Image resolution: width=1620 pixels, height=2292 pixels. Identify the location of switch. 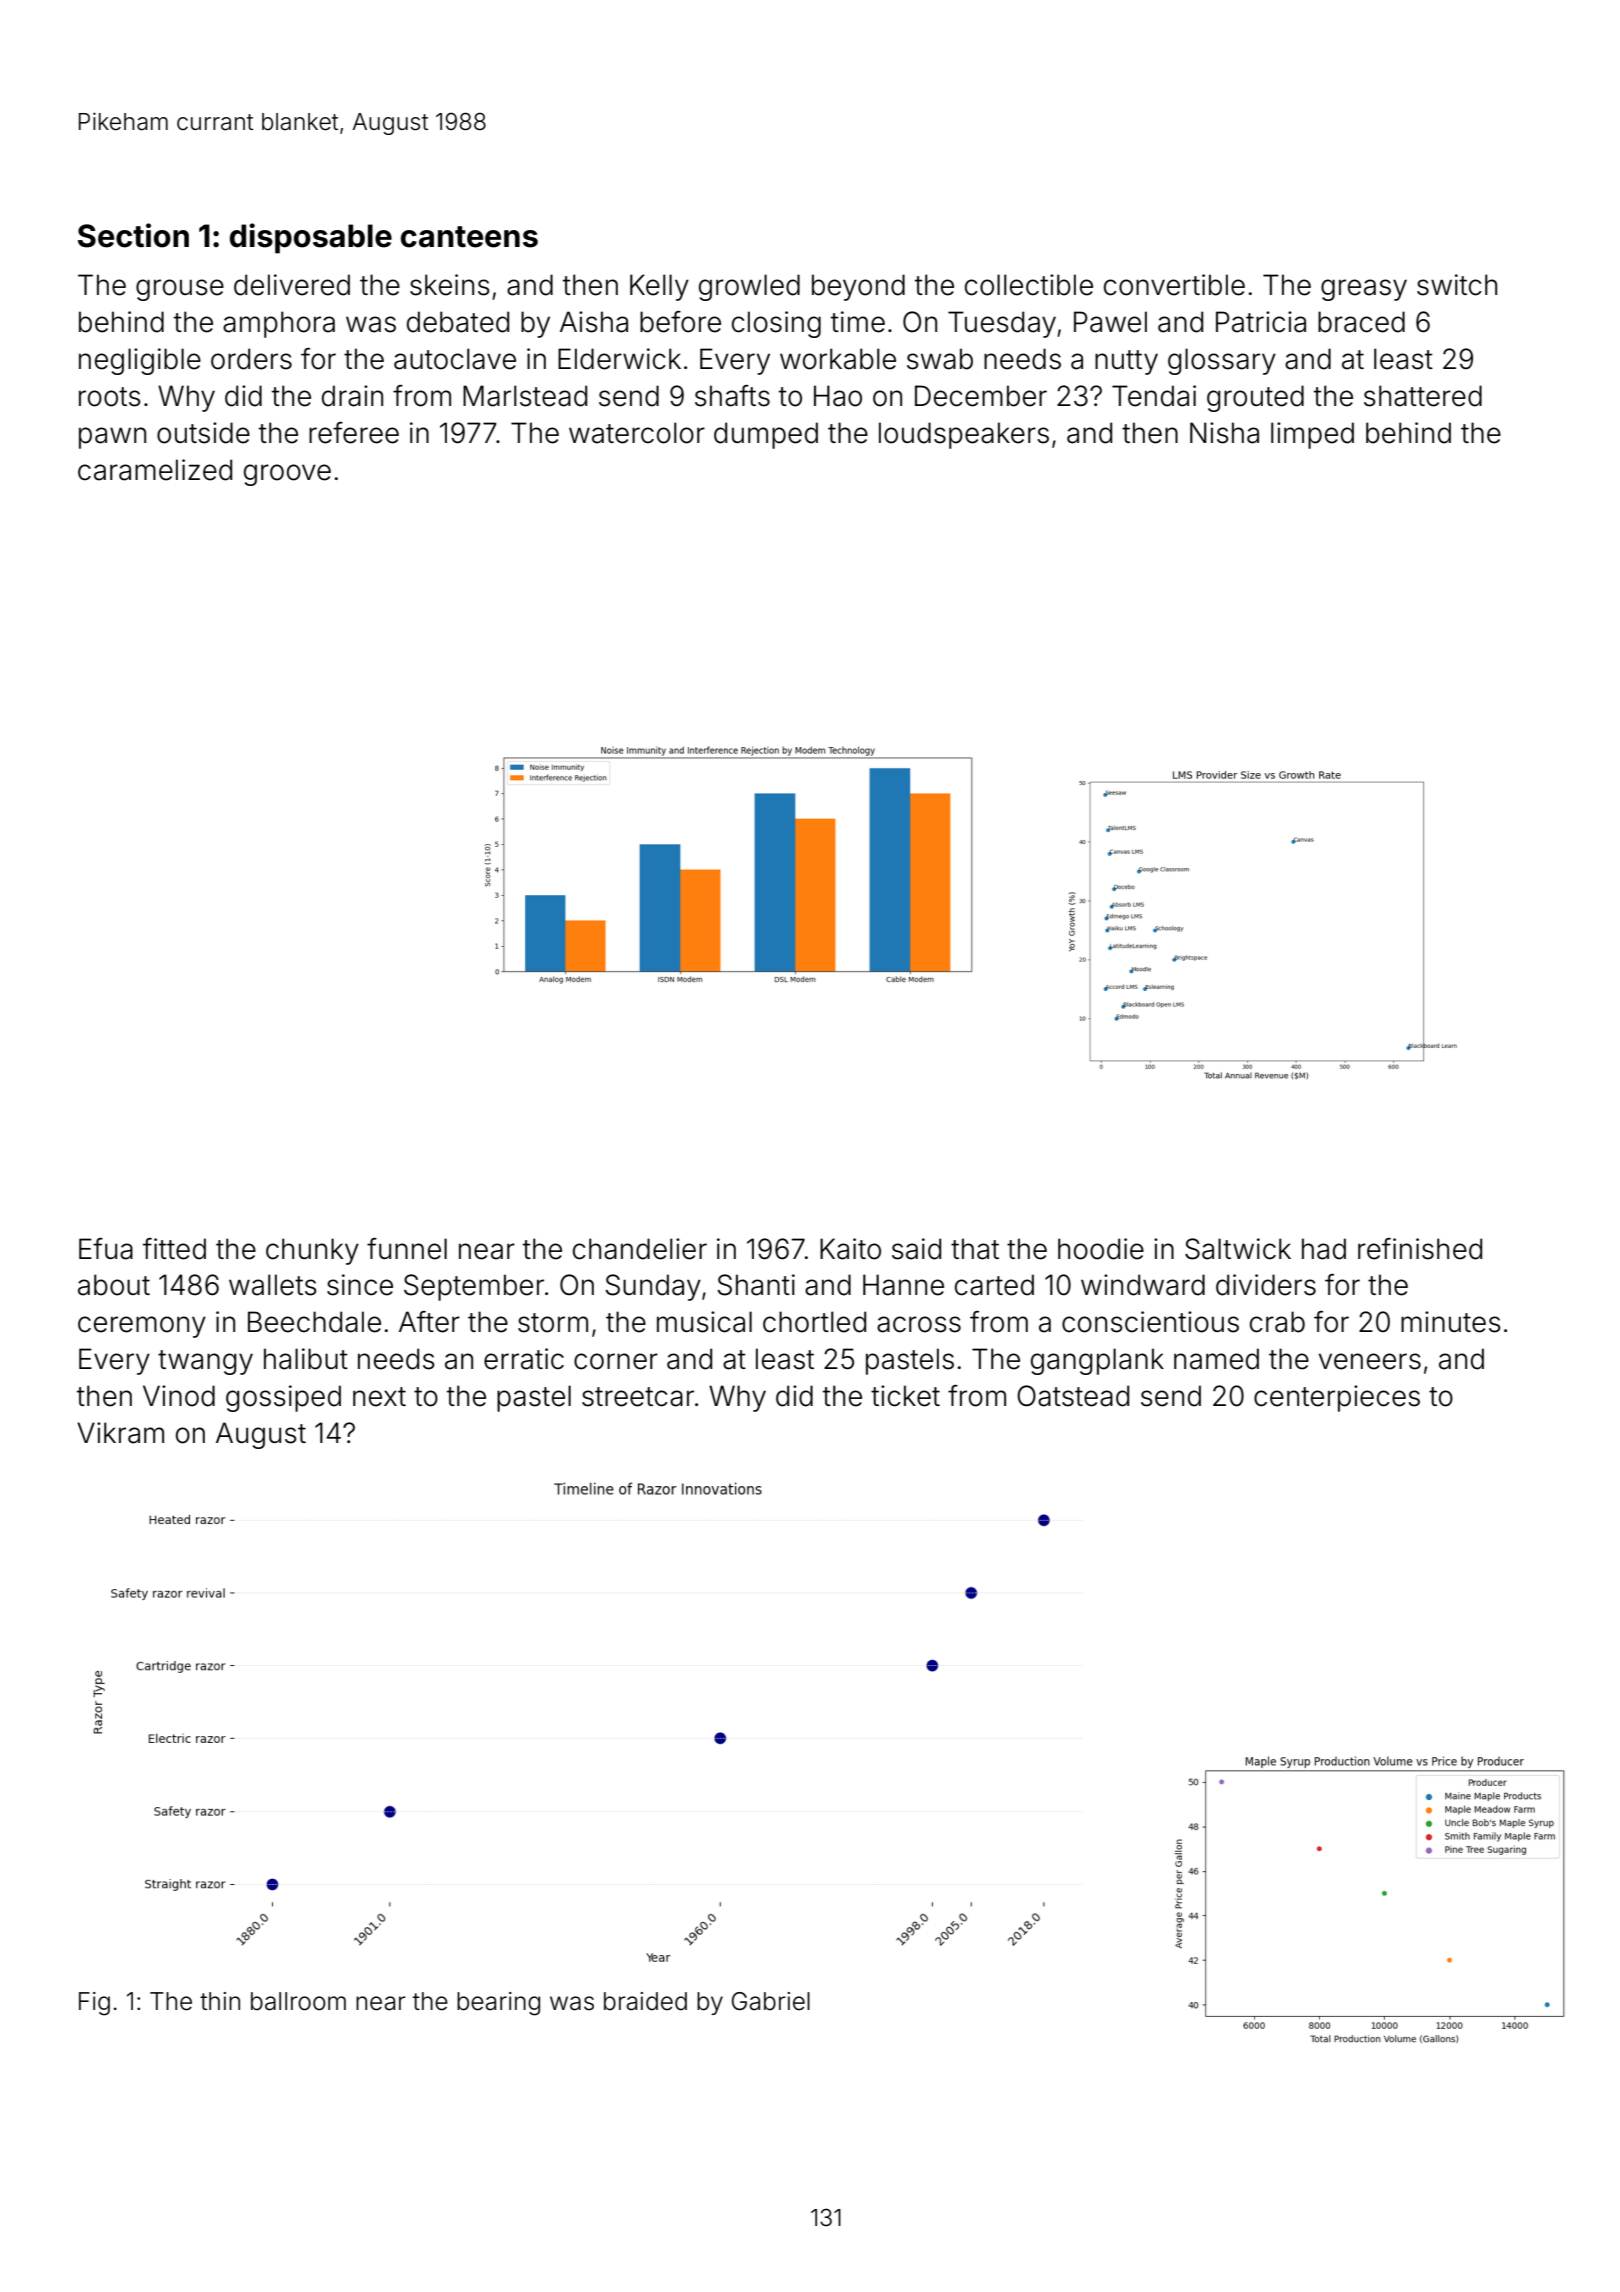
(1457, 285).
